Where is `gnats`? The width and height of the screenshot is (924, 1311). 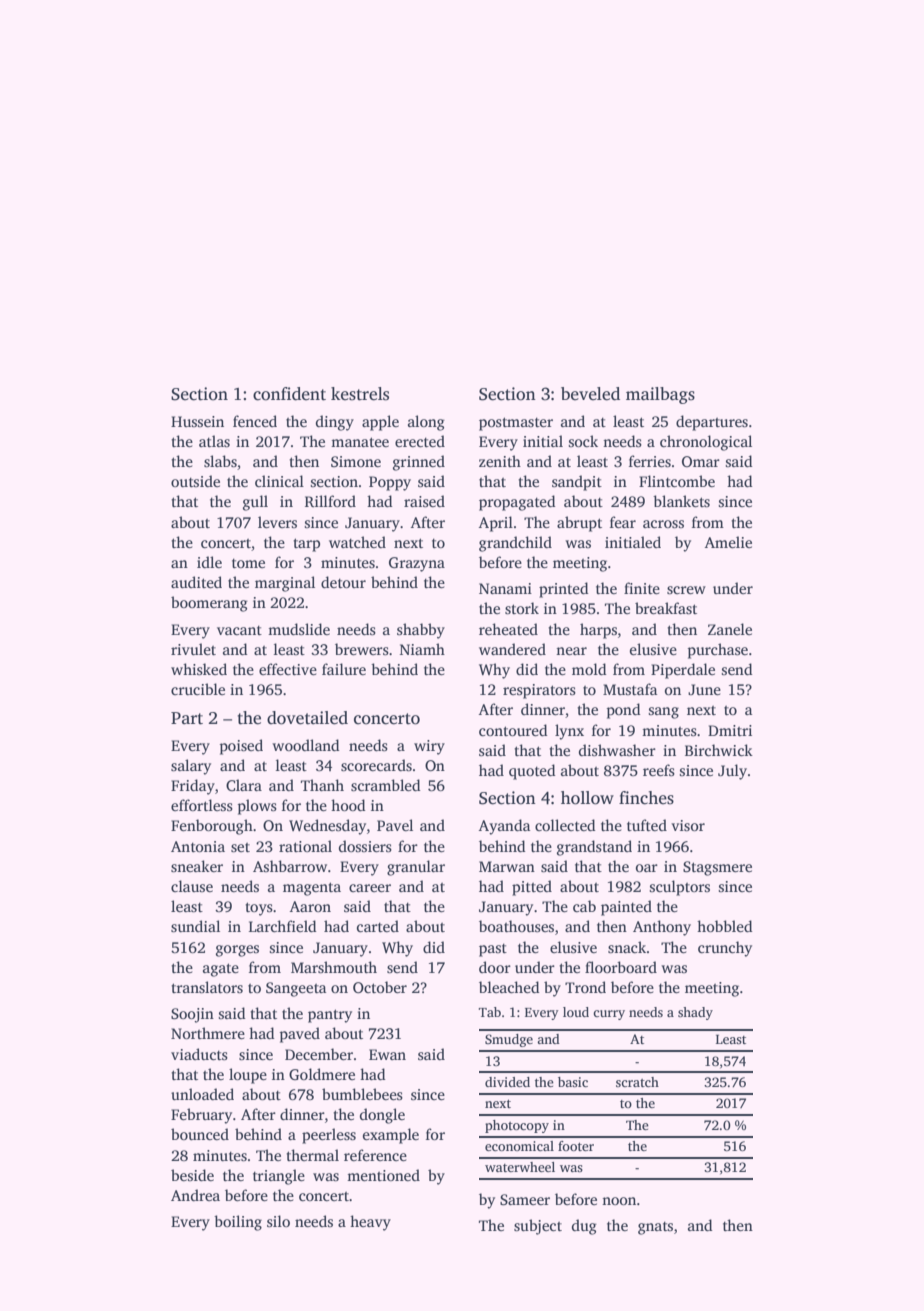 gnats is located at coordinates (655, 1228).
